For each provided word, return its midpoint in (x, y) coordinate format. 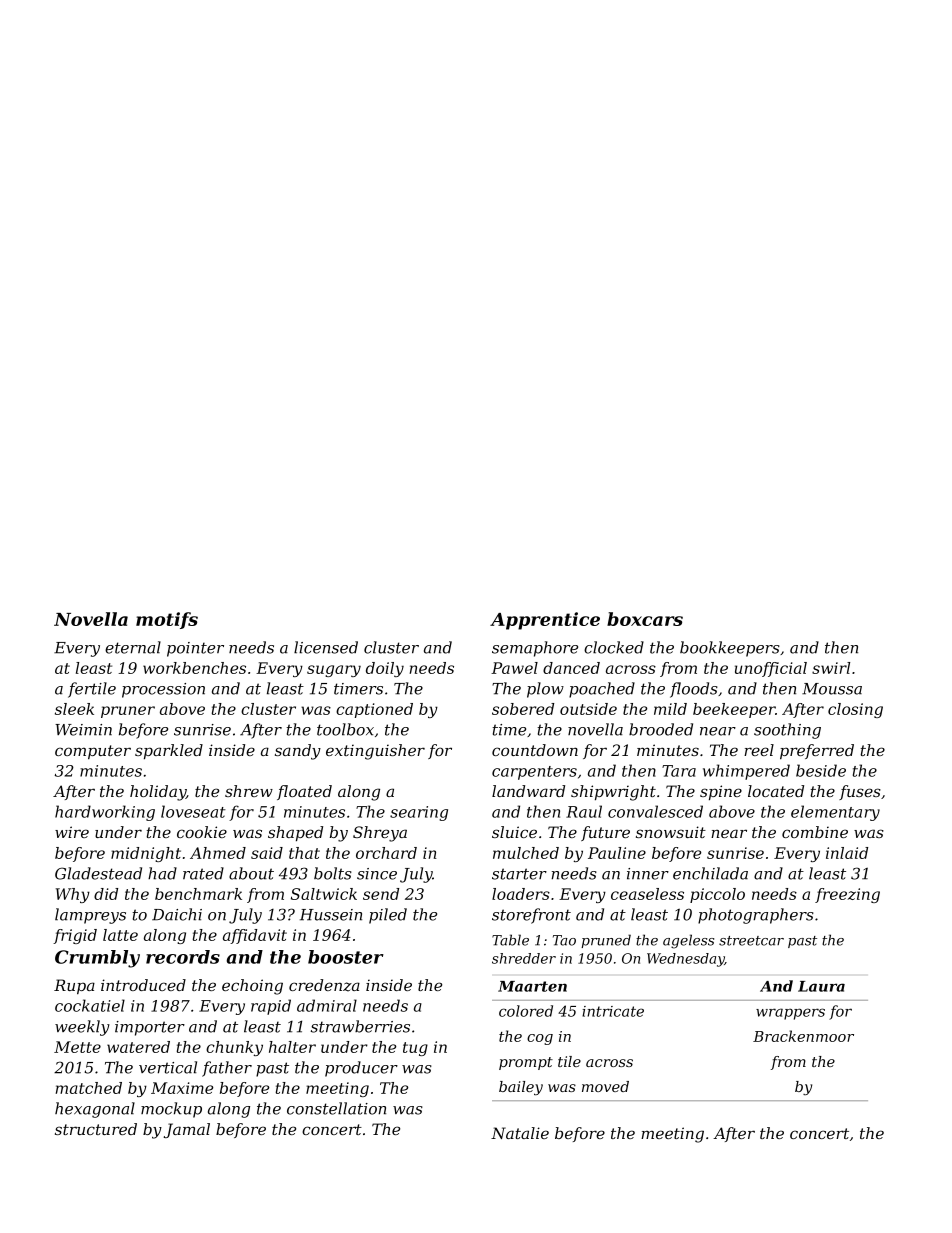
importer (150, 1028)
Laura (821, 986)
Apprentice (545, 621)
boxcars (645, 619)
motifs (167, 620)
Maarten (532, 986)
